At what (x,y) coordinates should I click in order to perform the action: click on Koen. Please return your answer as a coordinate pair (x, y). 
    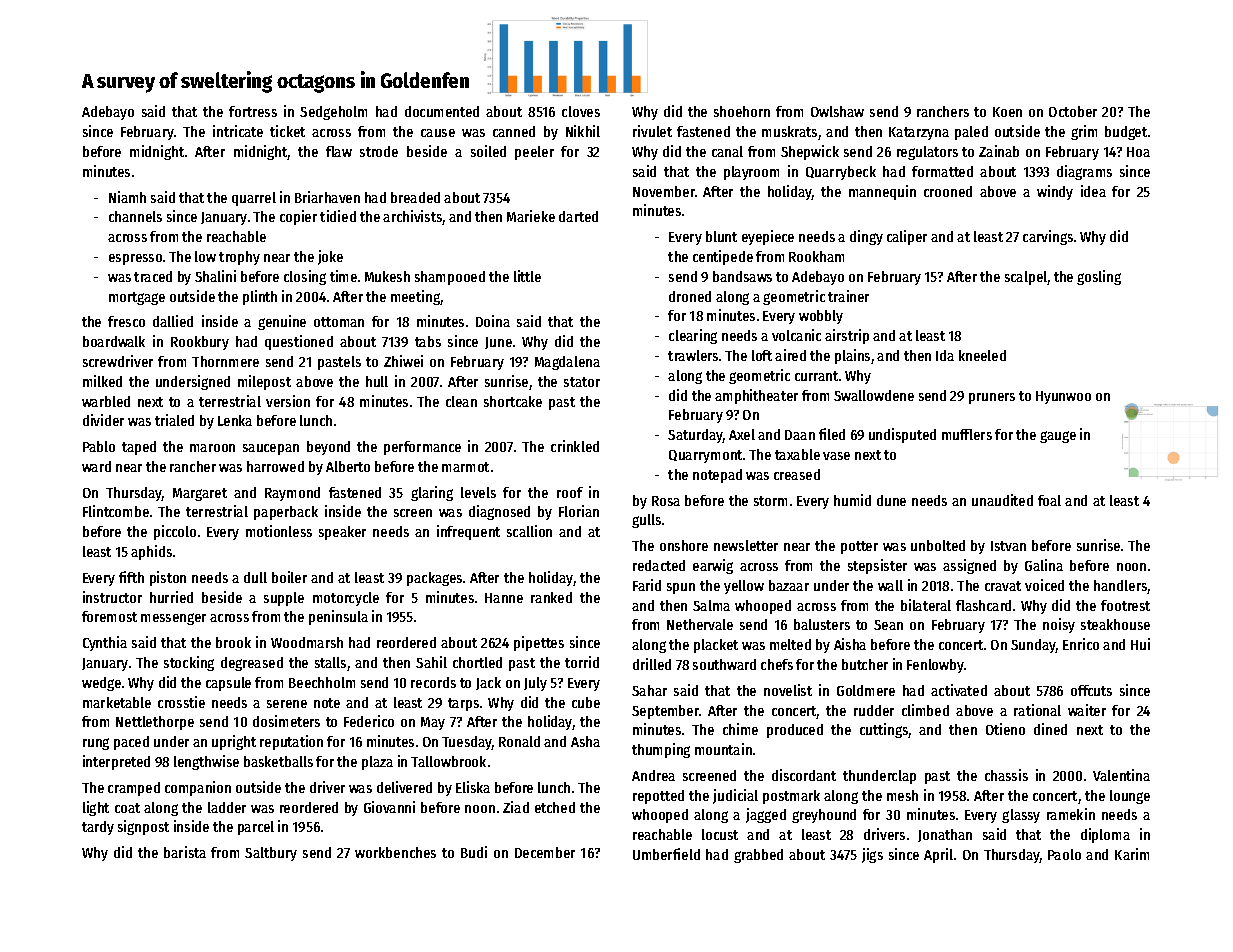
    Looking at the image, I should click on (1007, 112).
